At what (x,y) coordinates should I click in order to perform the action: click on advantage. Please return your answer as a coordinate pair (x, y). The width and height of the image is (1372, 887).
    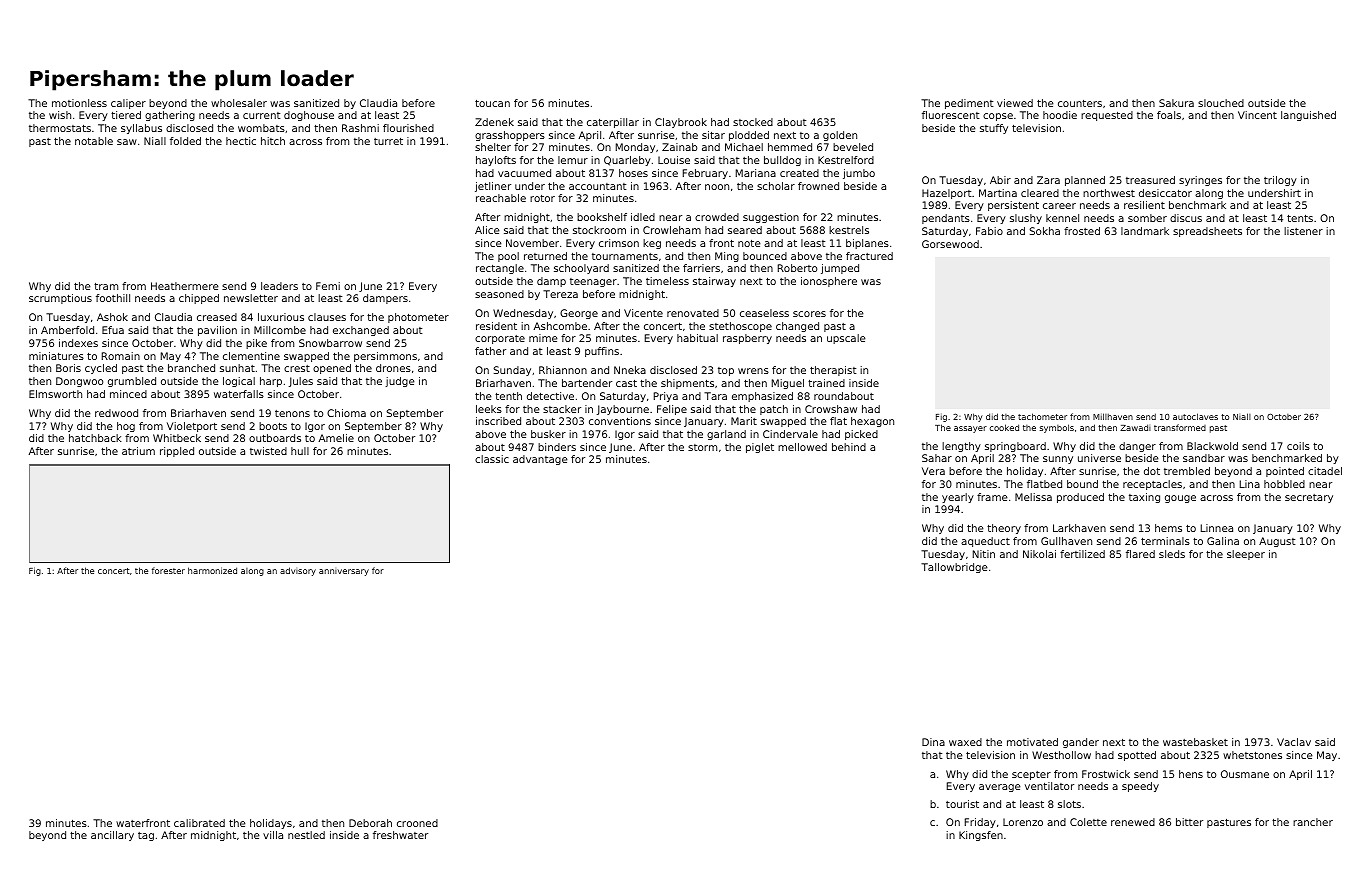
    Looking at the image, I should click on (540, 460).
